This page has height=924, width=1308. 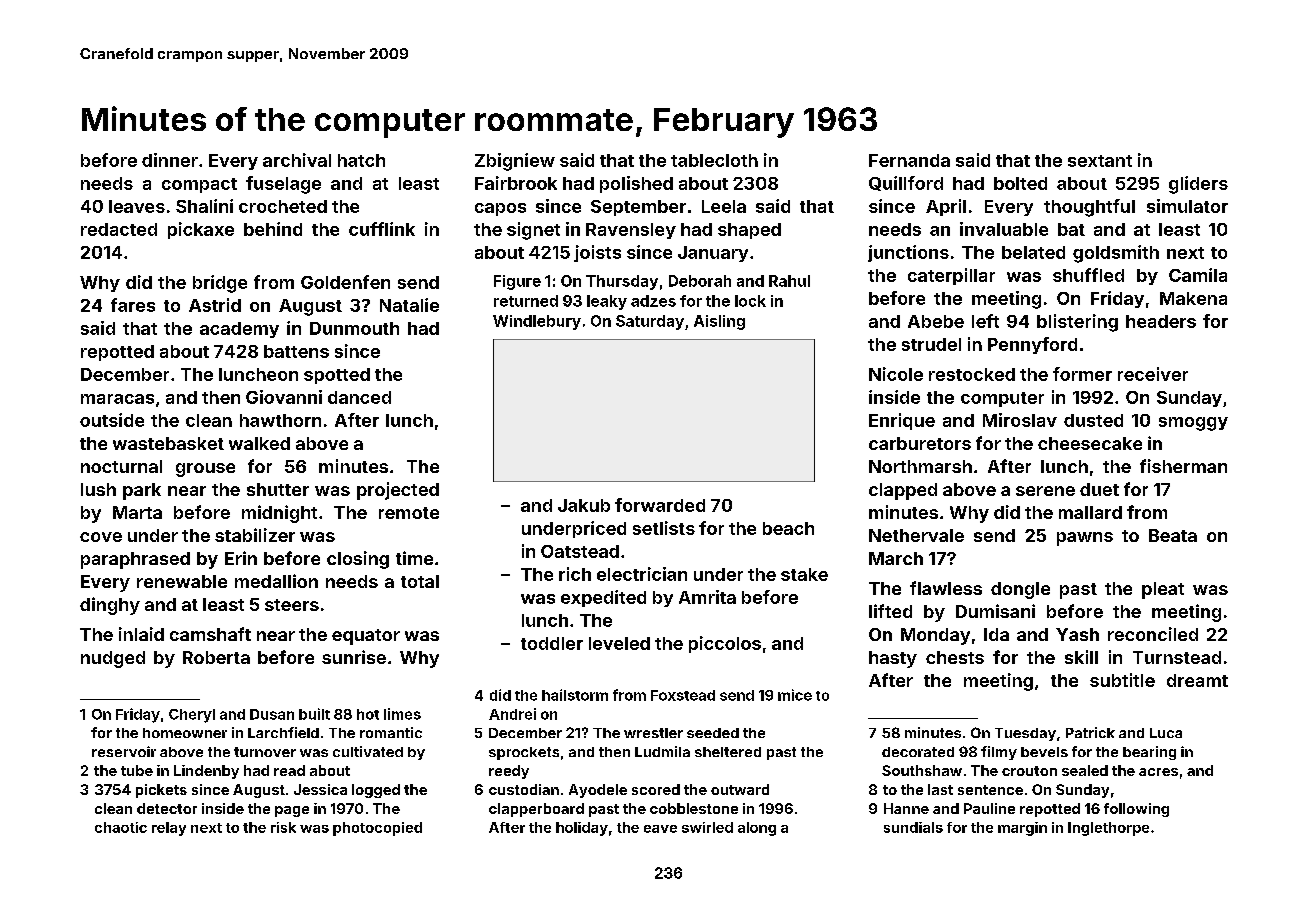 What do you see at coordinates (575, 695) in the page?
I see `hailstorm` at bounding box center [575, 695].
